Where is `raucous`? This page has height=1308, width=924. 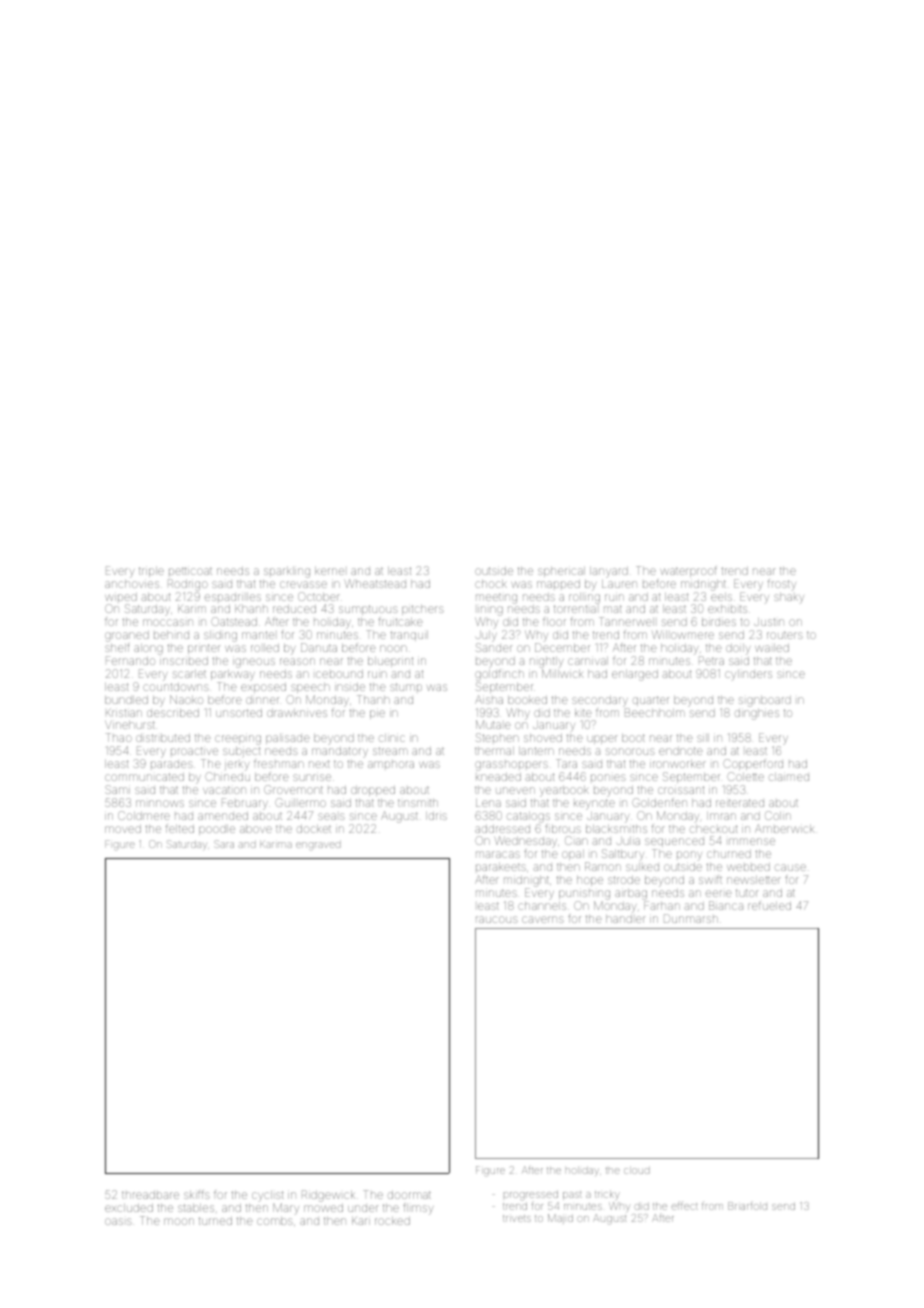 raucous is located at coordinates (497, 919).
